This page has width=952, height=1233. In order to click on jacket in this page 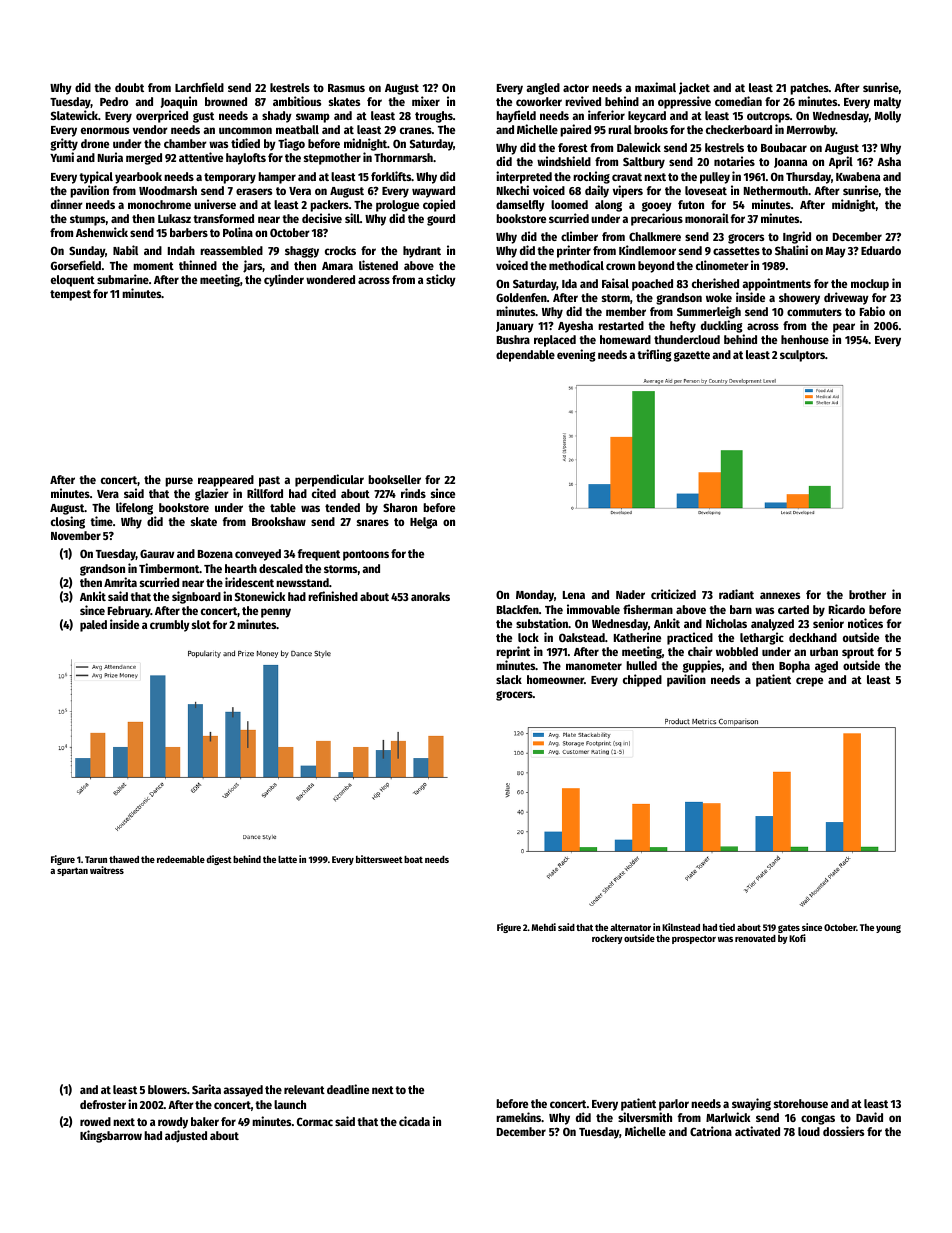, I will do `click(694, 88)`.
